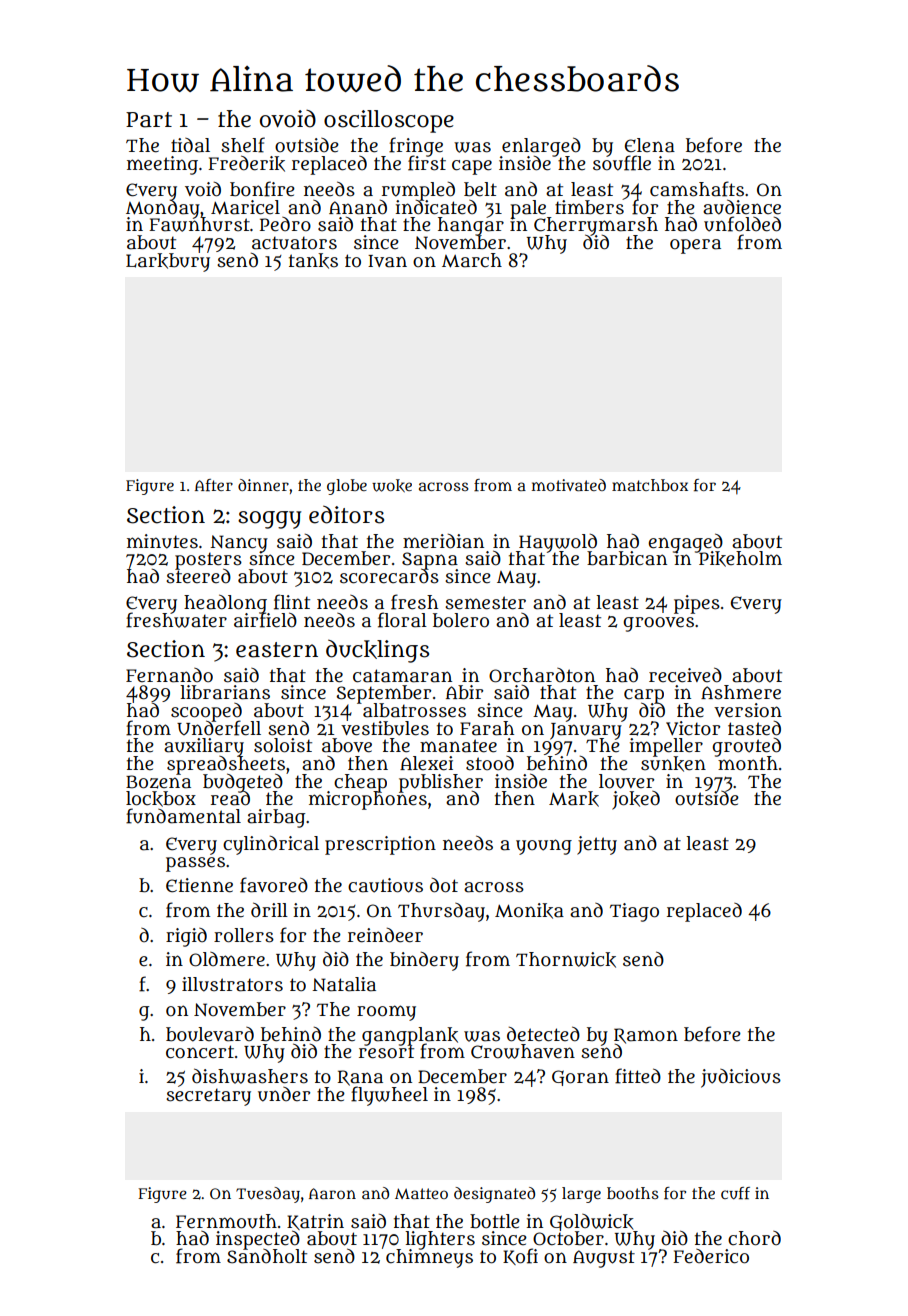 This document has width=908, height=1316. Describe the element at coordinates (464, 692) in the document. I see `Abir` at that location.
